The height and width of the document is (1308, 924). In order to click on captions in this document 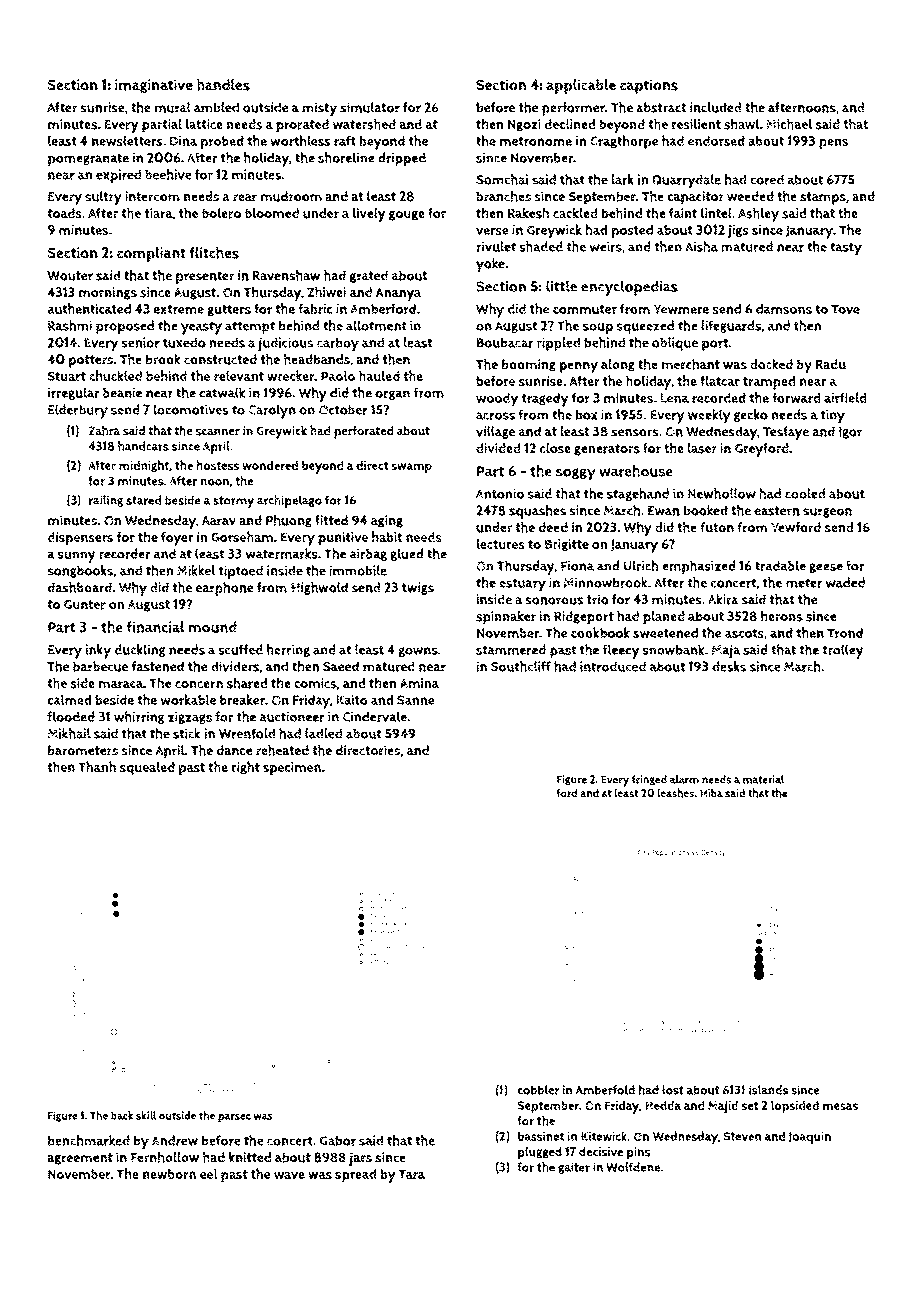, I will do `click(649, 86)`.
